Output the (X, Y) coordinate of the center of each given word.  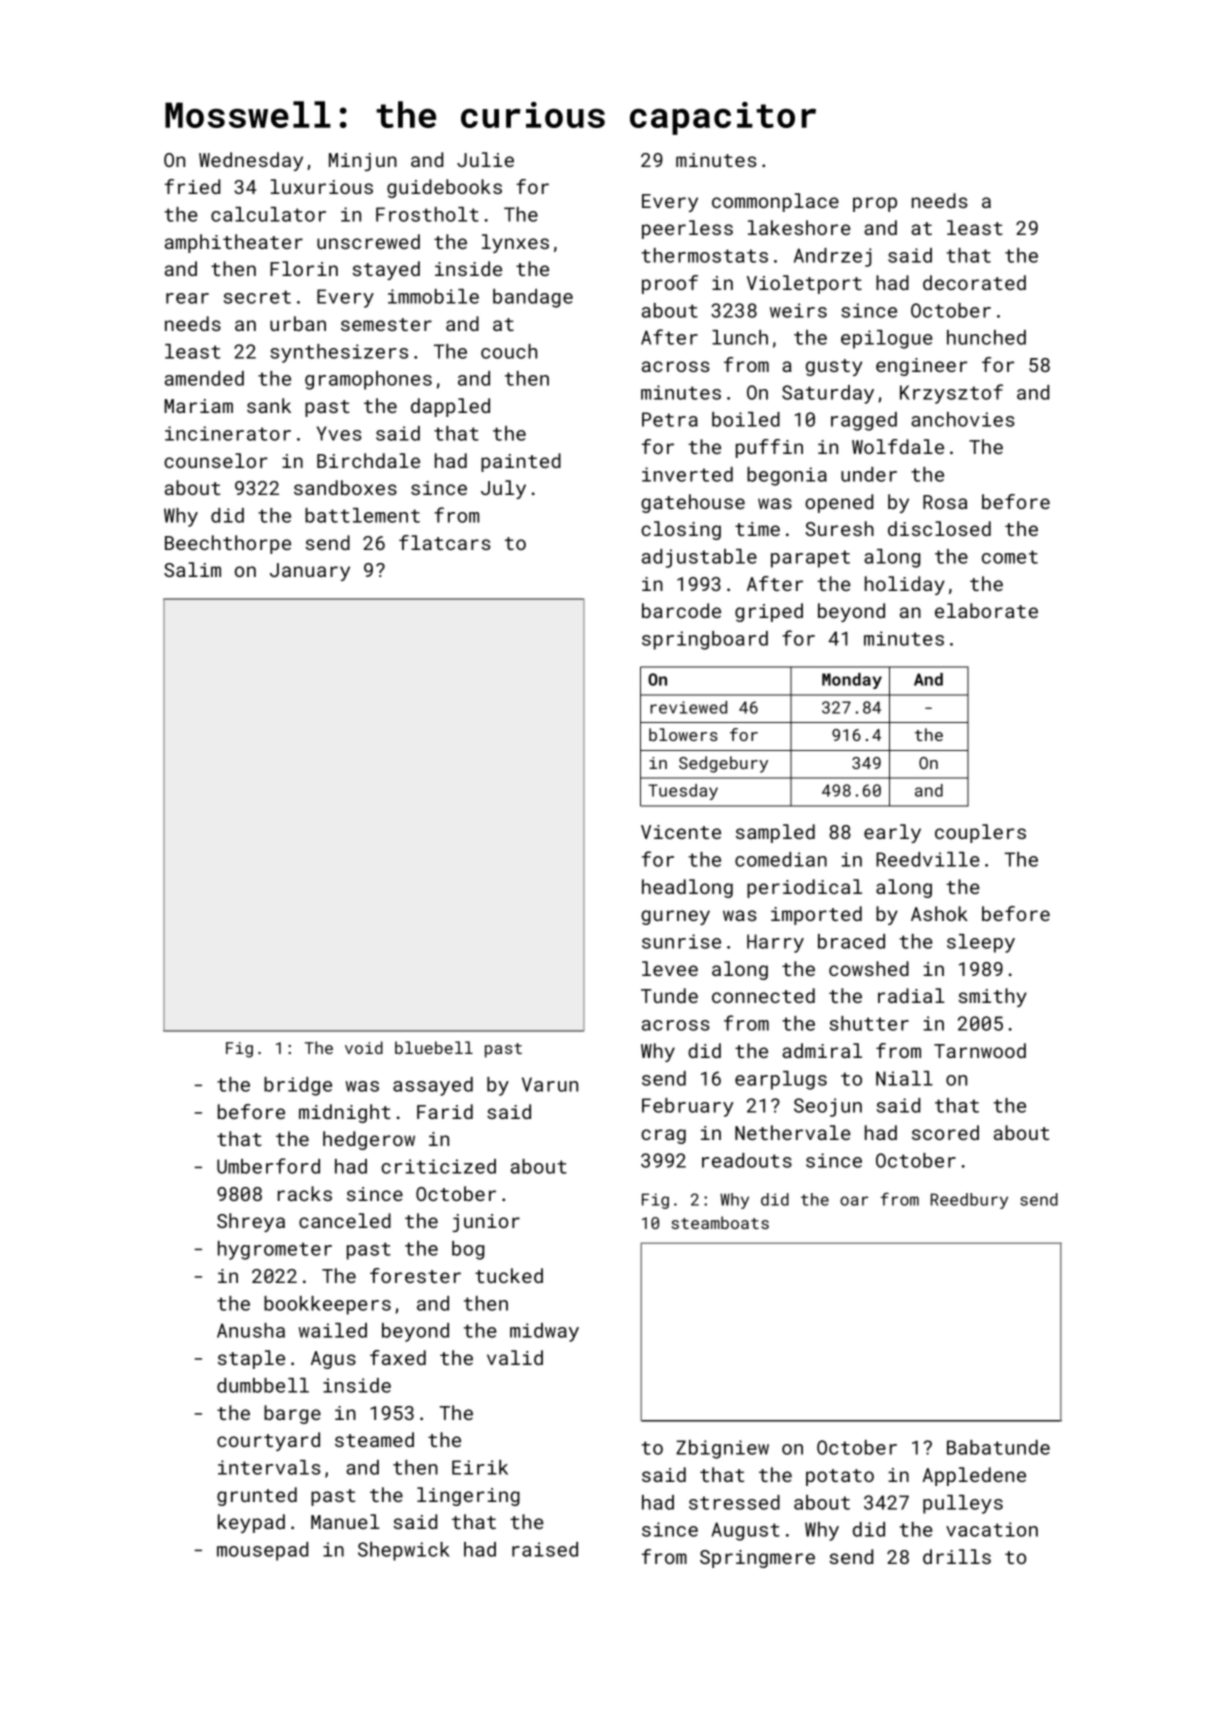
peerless (687, 229)
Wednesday (251, 161)
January (310, 572)
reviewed (688, 707)
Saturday (828, 394)
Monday (852, 681)
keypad (251, 1523)
